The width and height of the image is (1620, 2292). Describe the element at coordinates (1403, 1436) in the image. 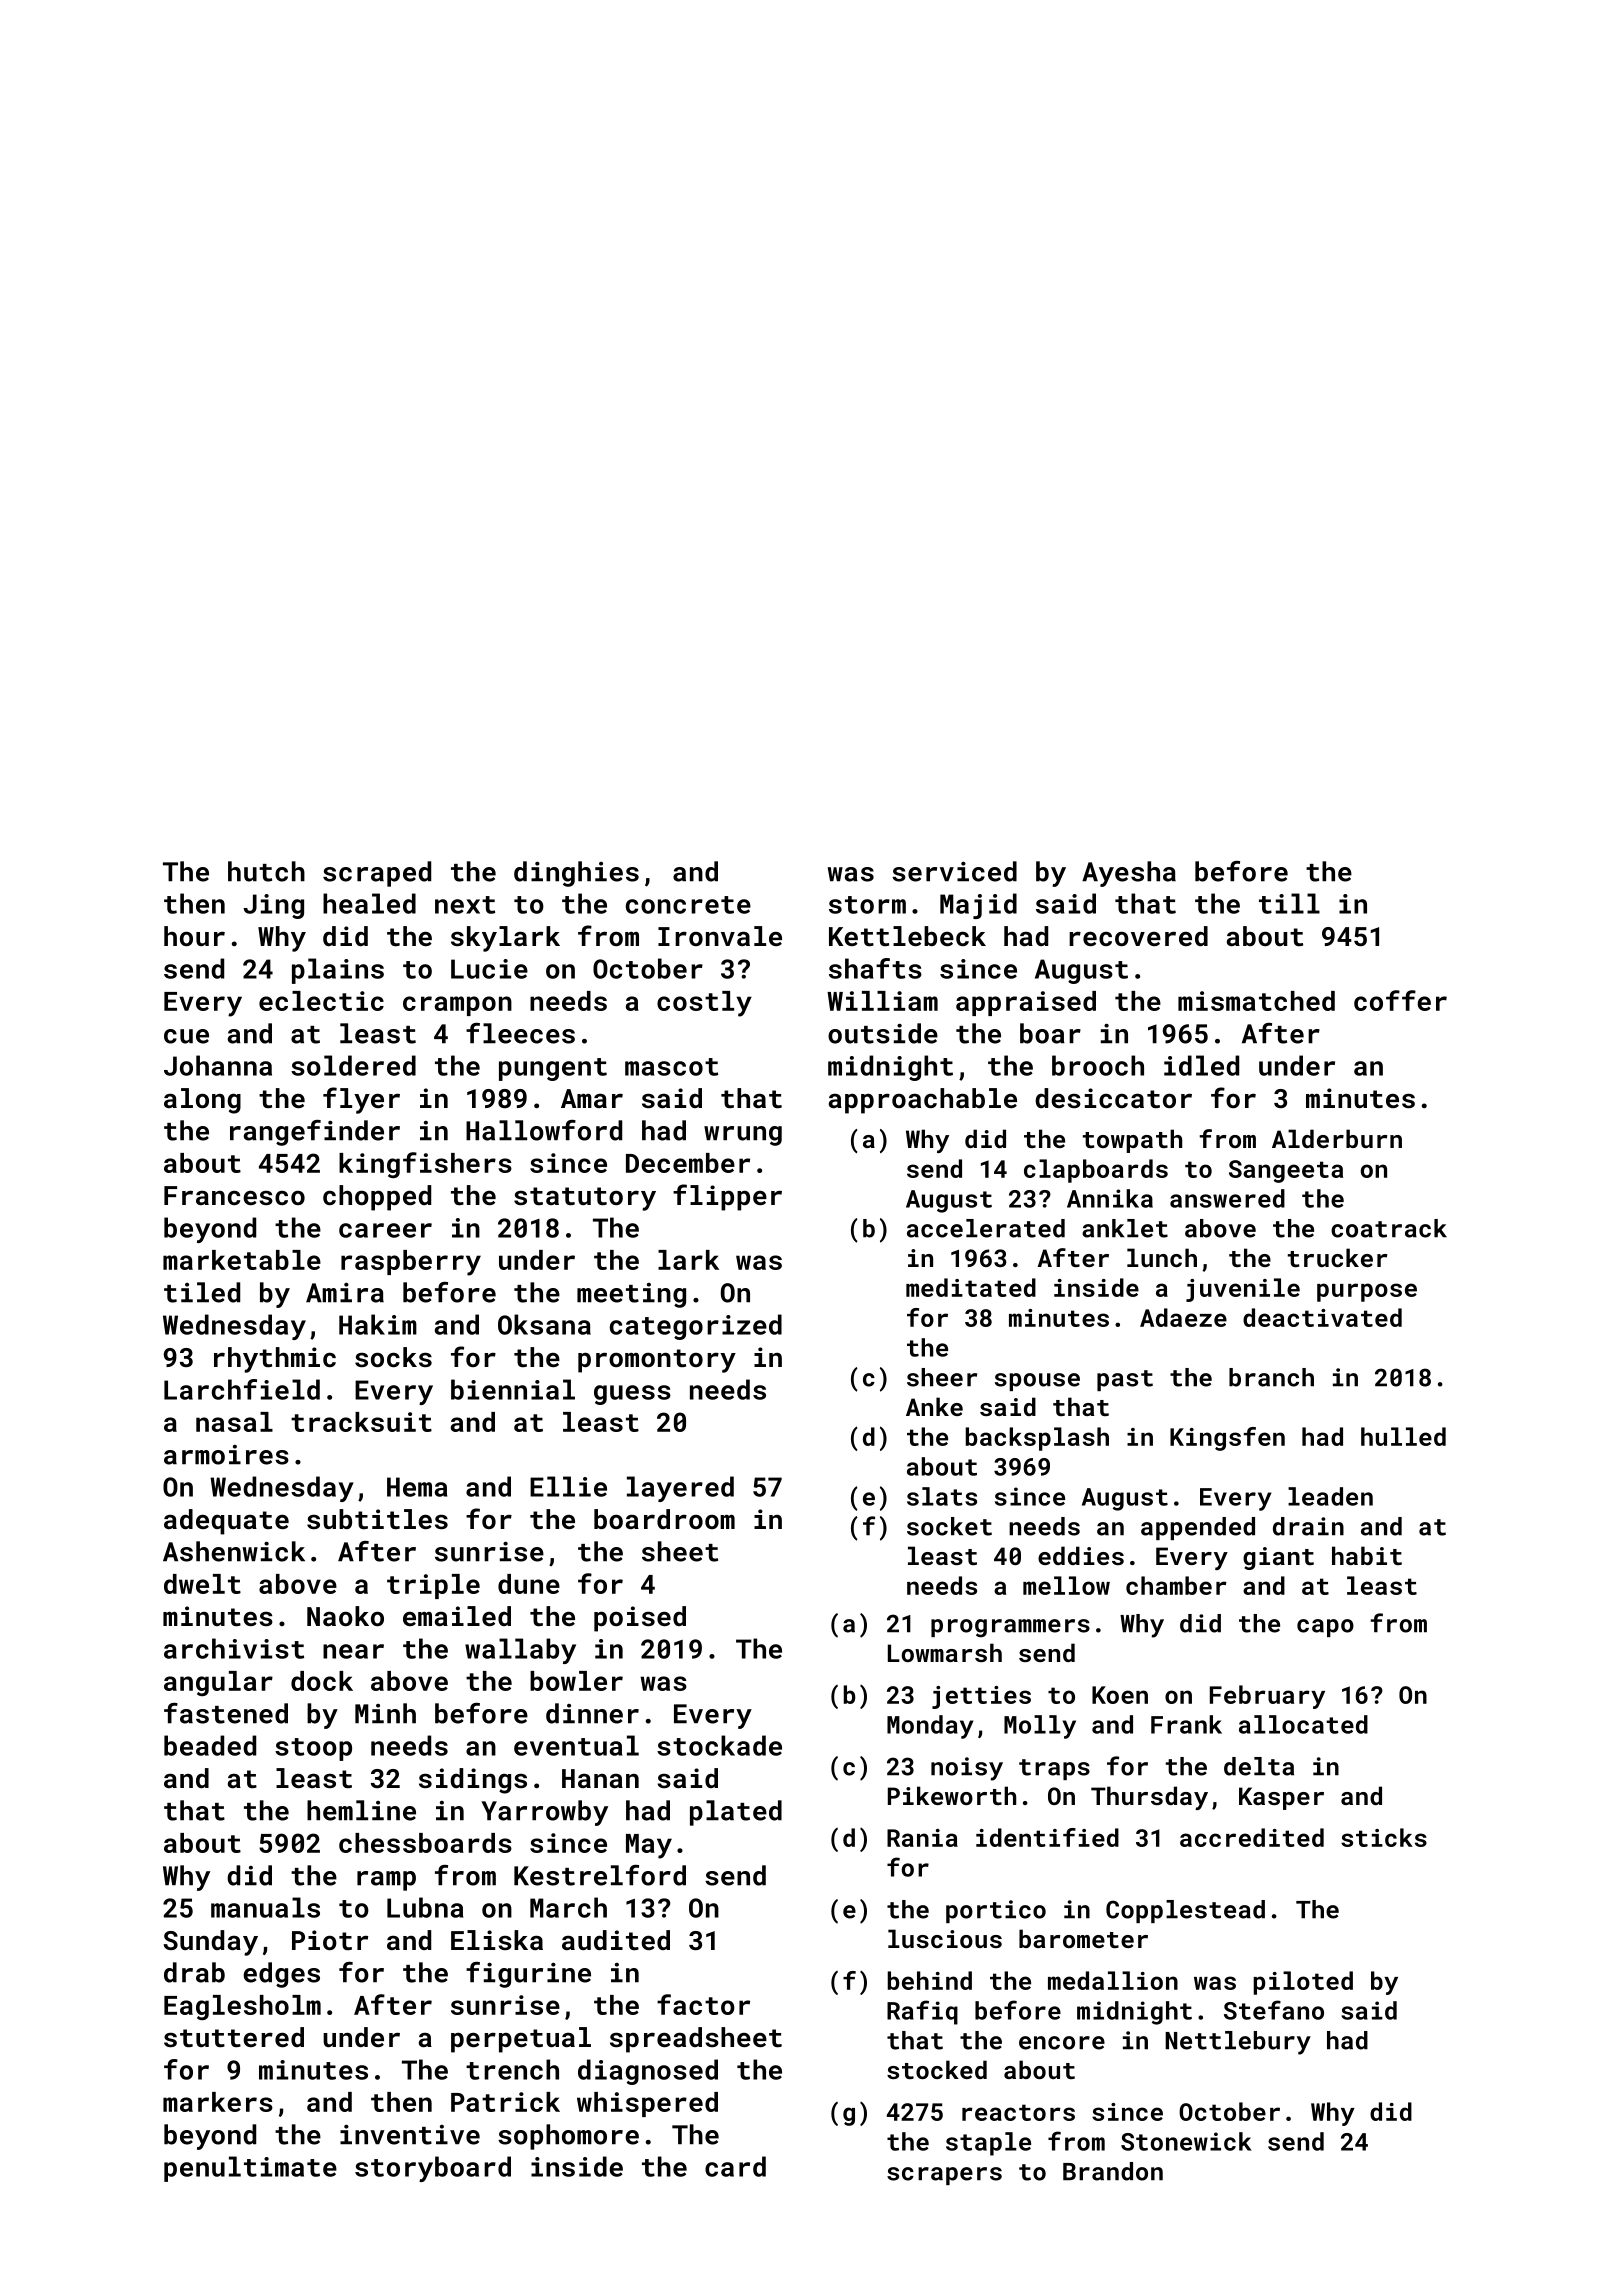

I see `hulled` at that location.
